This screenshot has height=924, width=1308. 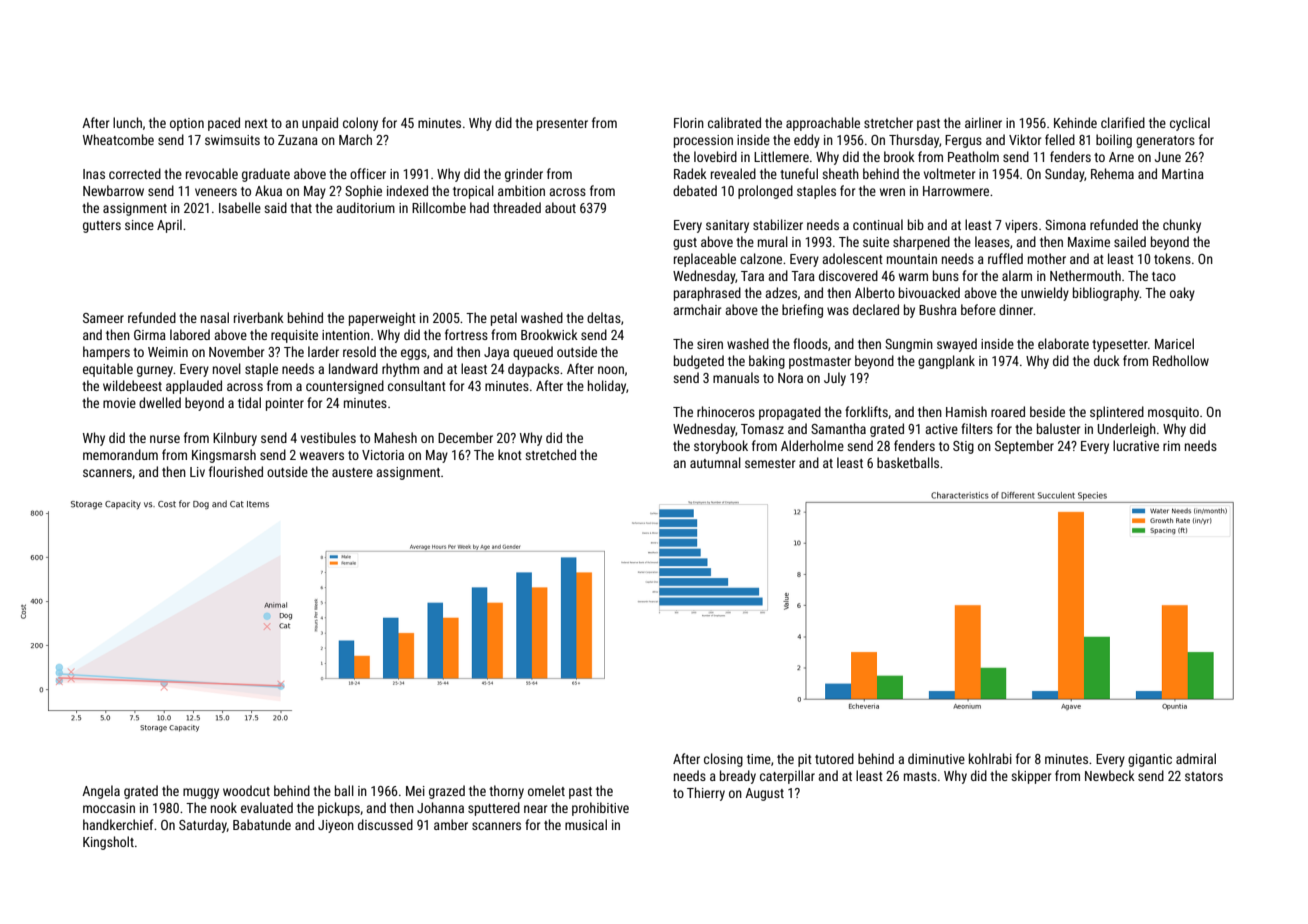 I want to click on Florin, so click(x=689, y=122).
